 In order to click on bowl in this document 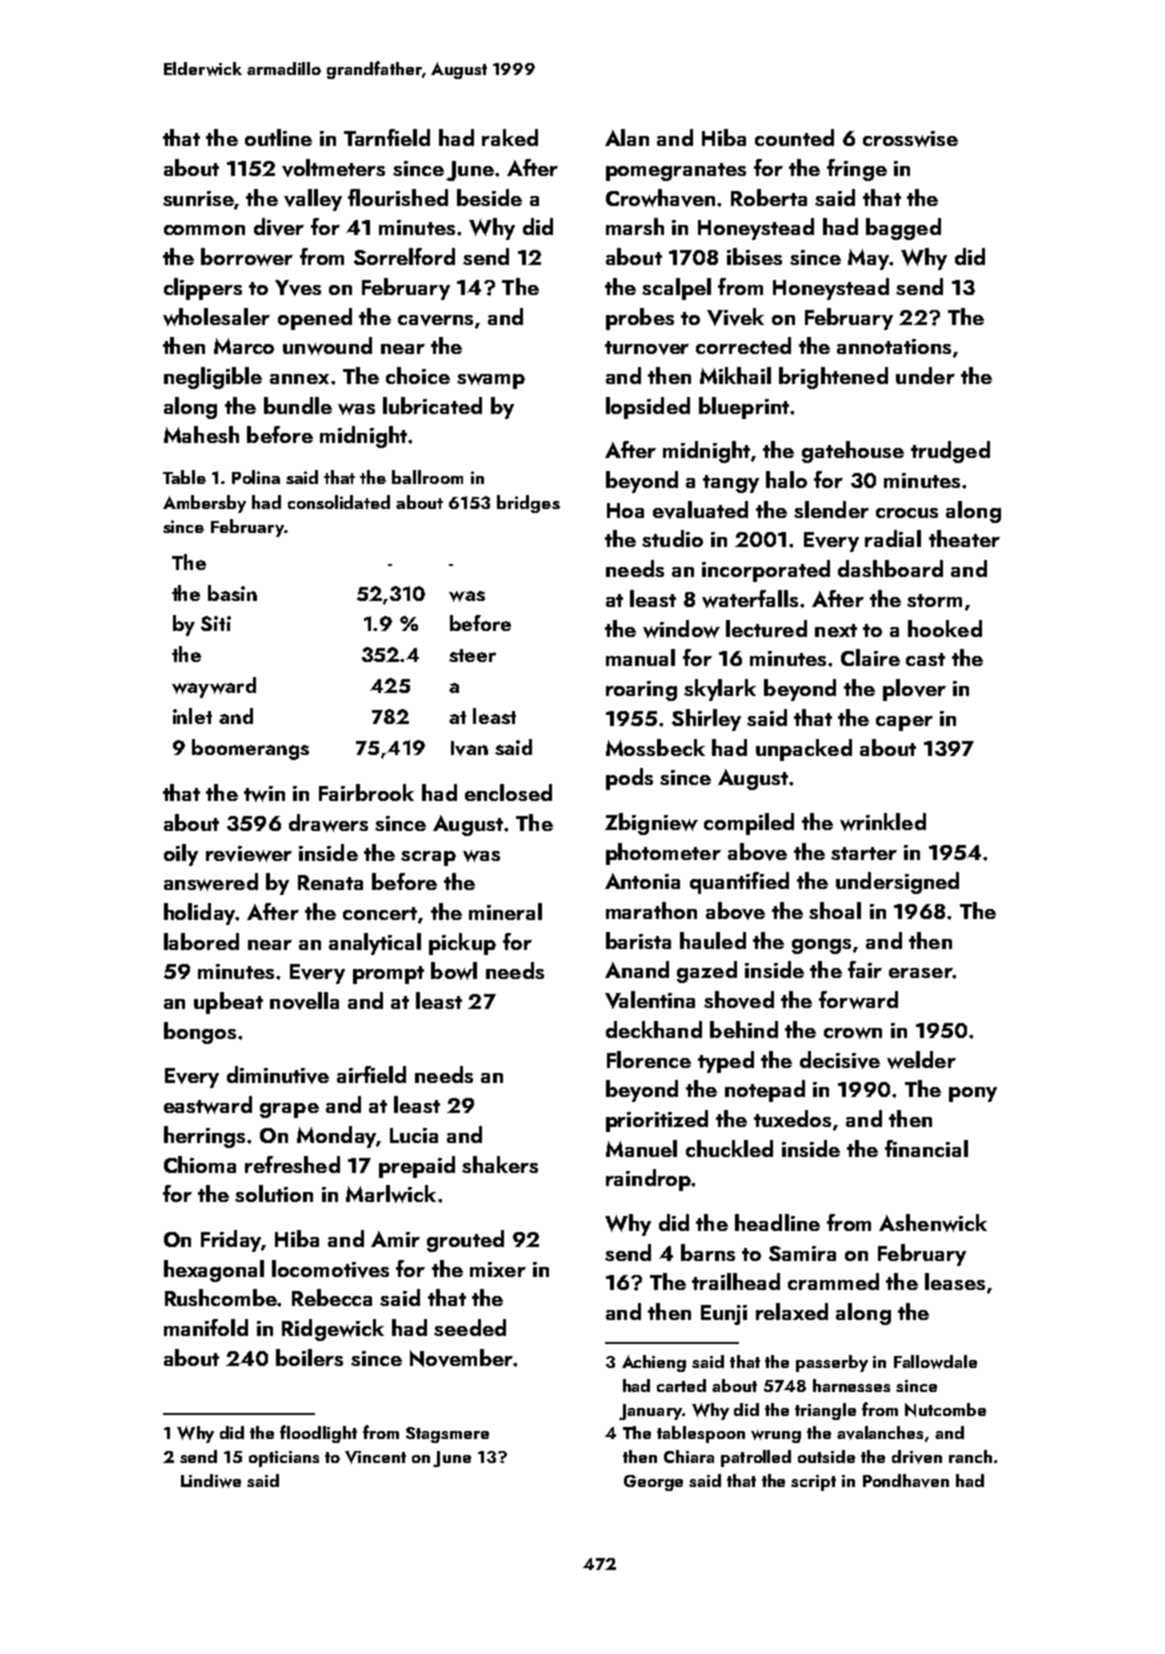, I will do `click(454, 971)`.
